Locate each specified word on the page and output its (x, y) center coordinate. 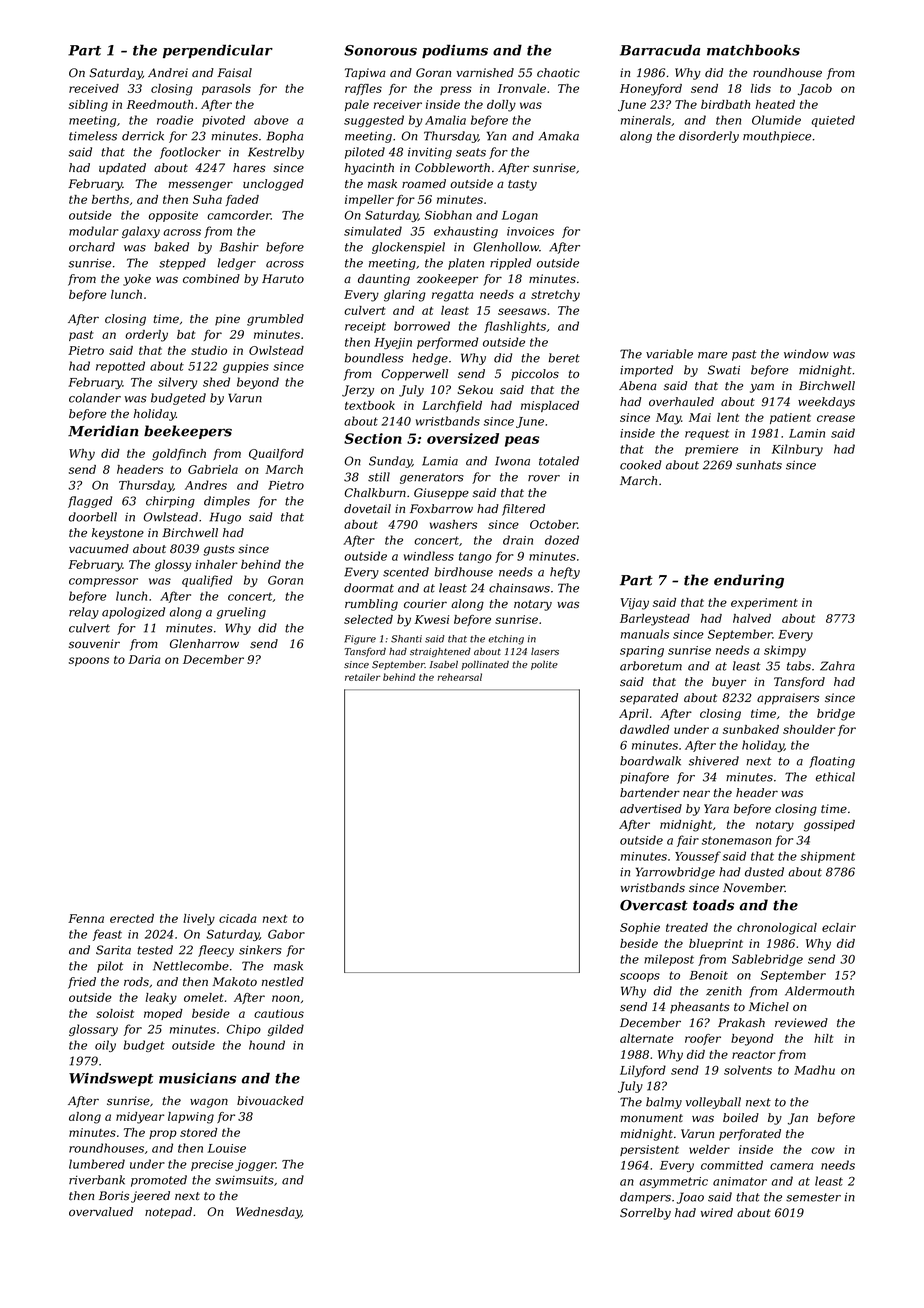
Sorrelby (645, 1214)
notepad (168, 1213)
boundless (374, 358)
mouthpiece (777, 137)
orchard (92, 247)
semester (813, 1197)
